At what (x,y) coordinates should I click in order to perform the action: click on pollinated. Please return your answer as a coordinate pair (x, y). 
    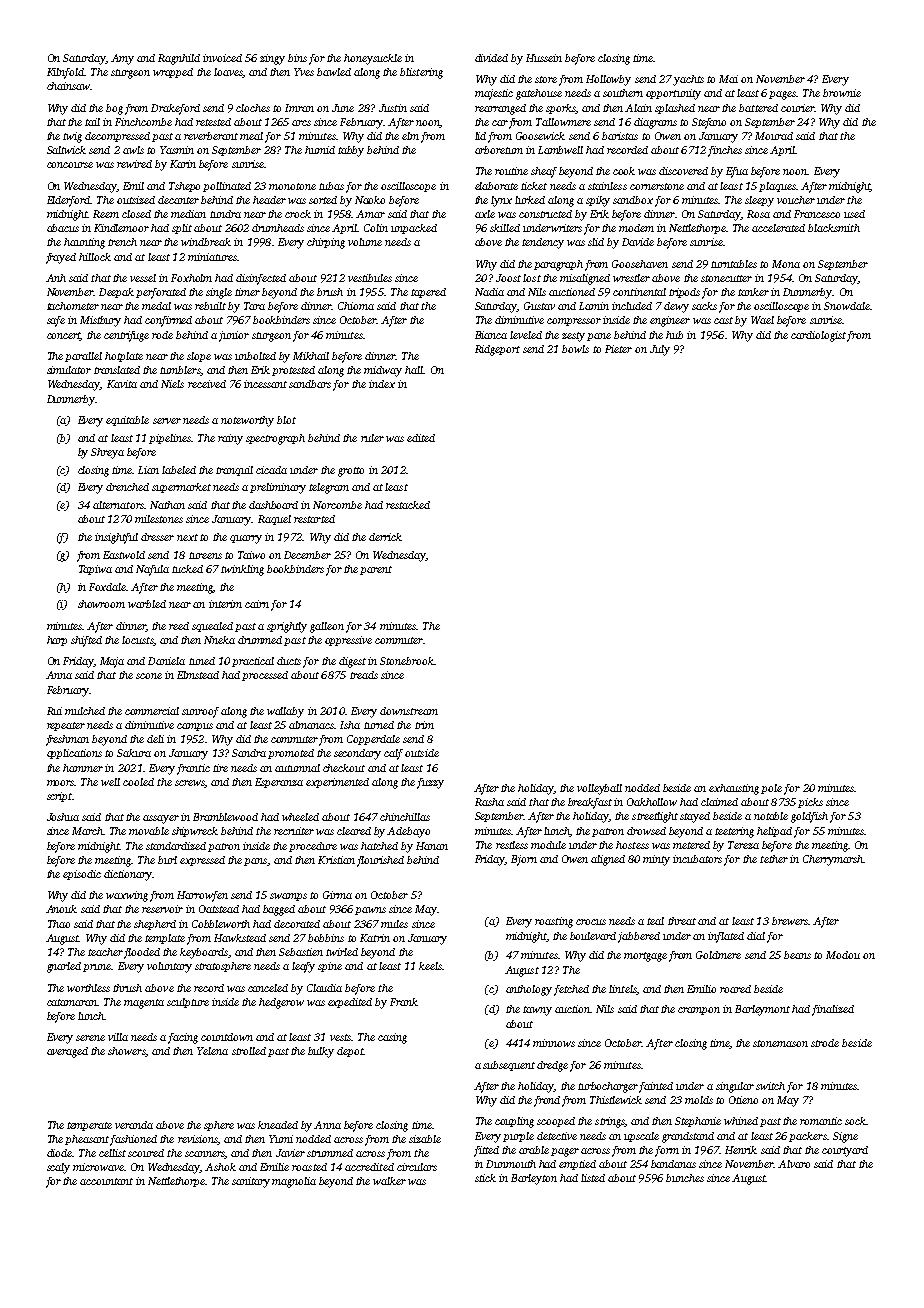
    Looking at the image, I should click on (227, 187).
